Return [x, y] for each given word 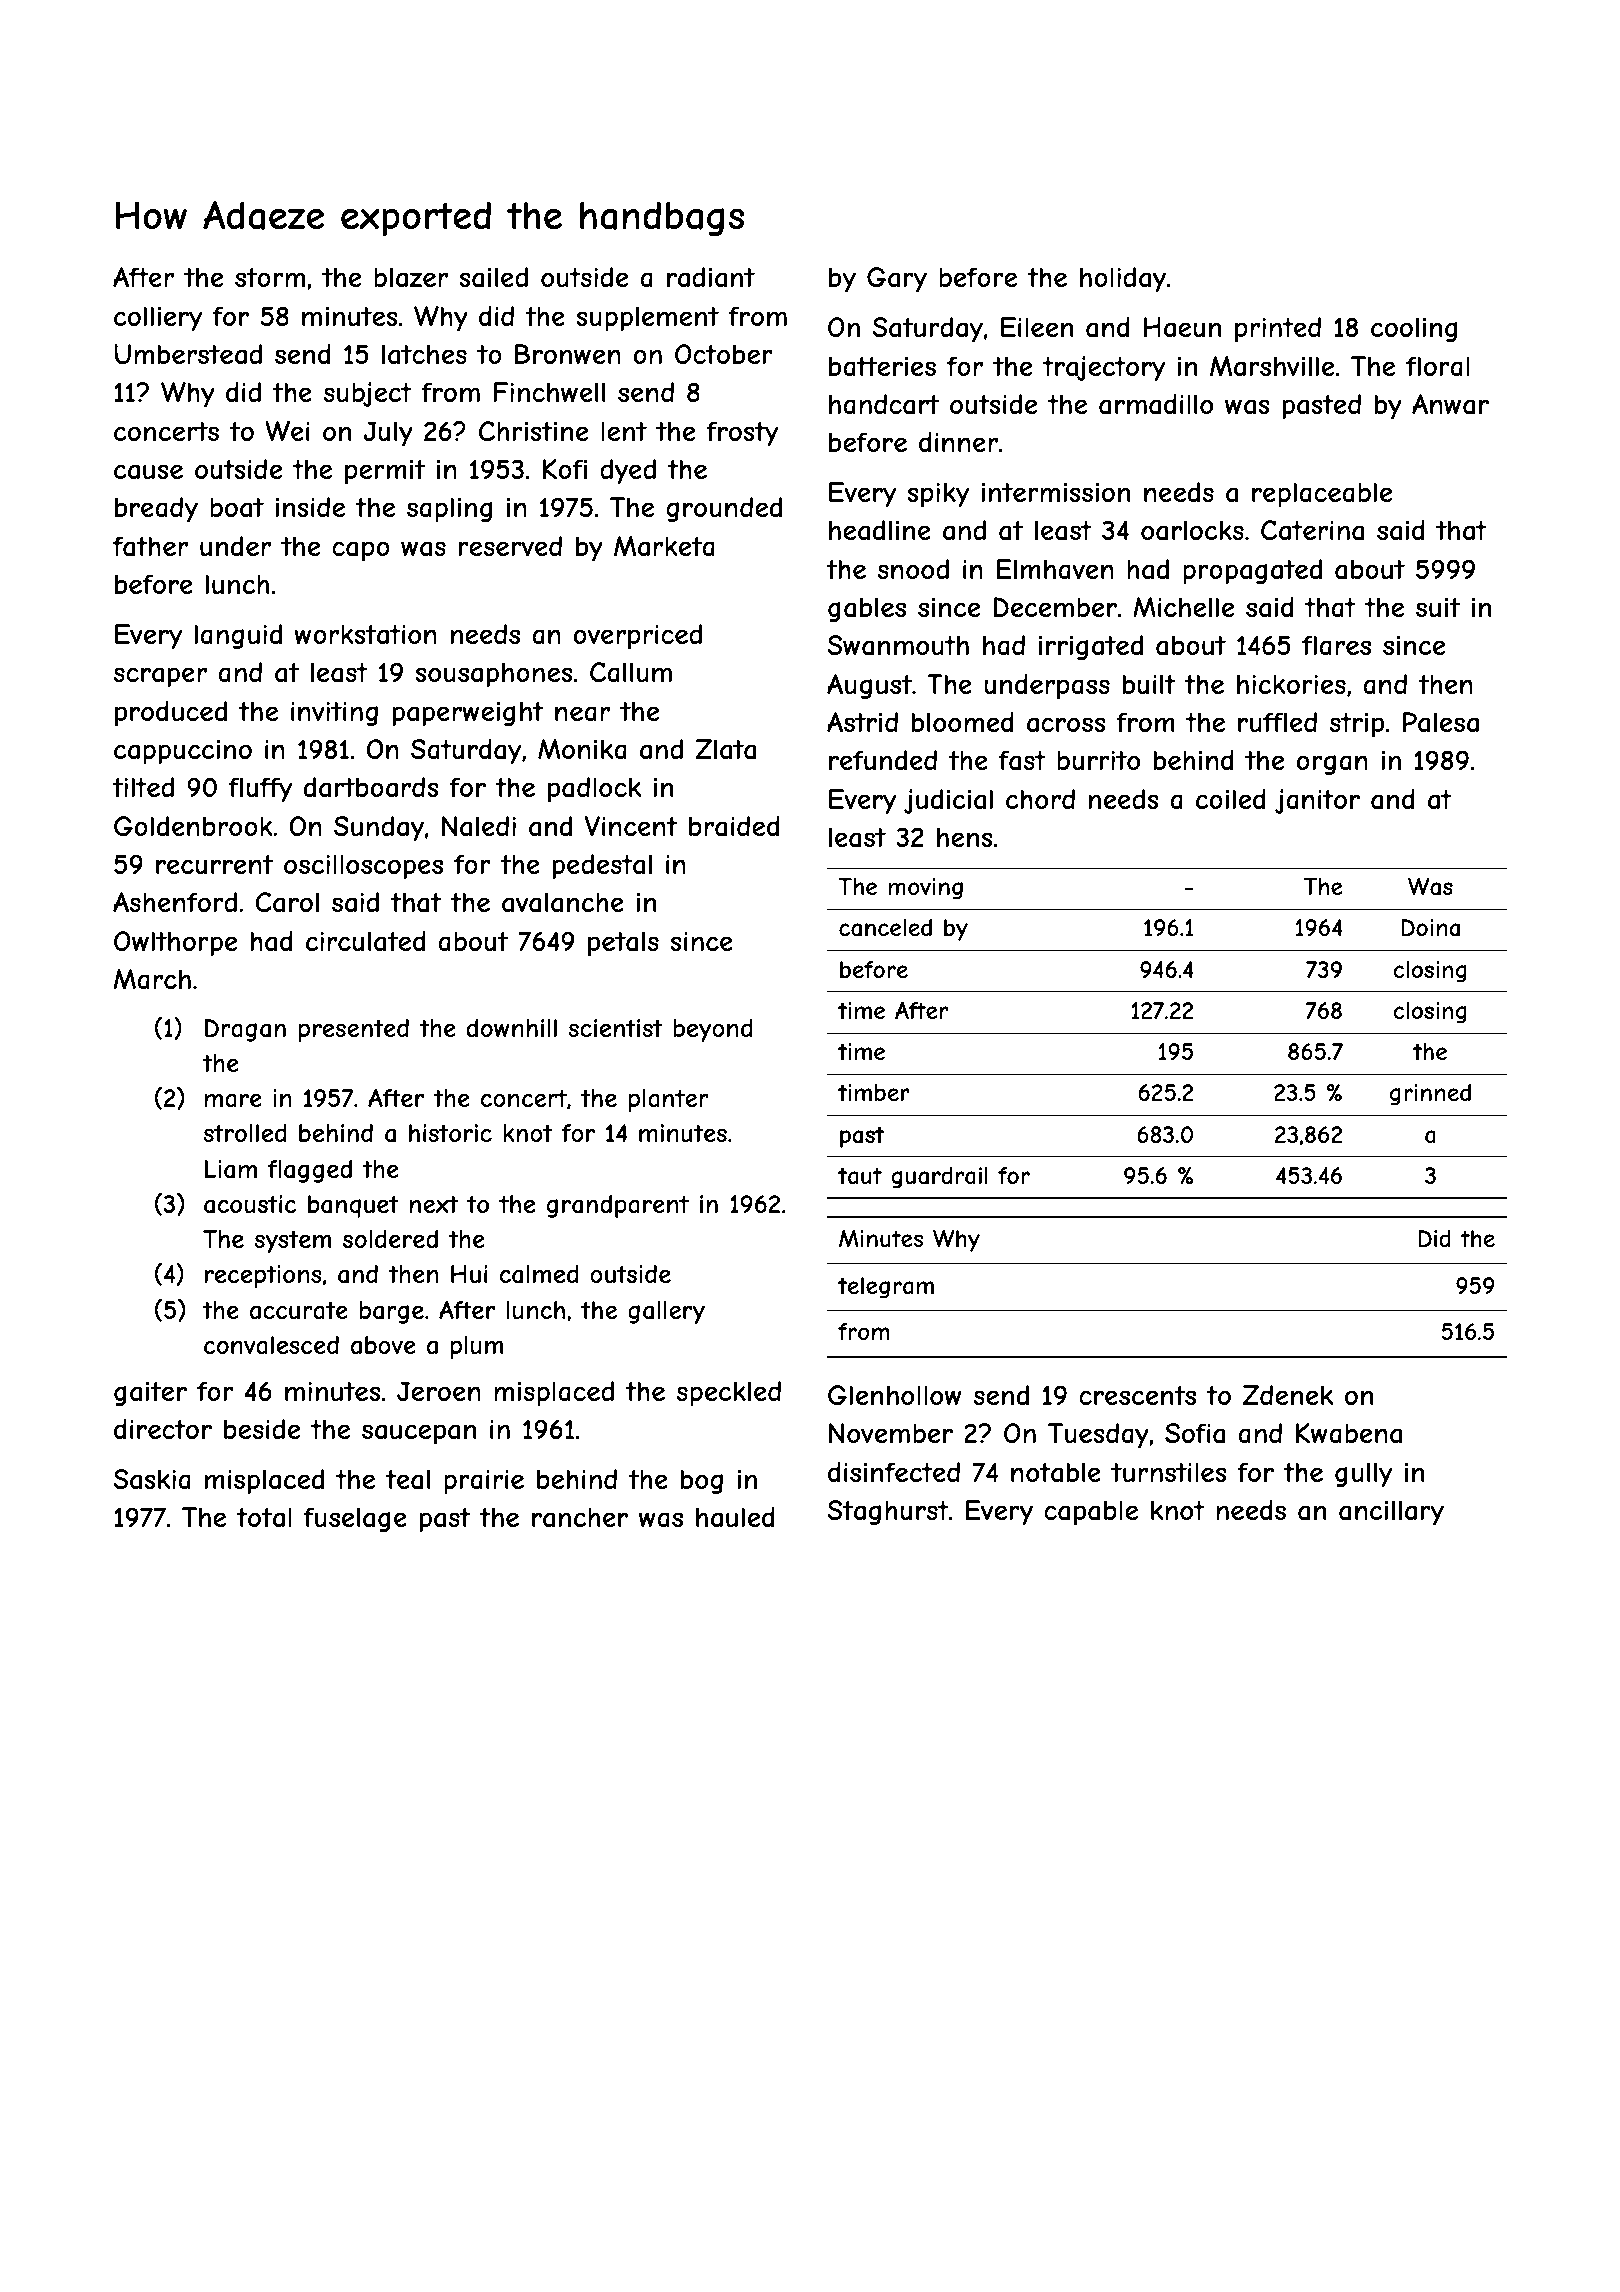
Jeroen [439, 1391]
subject [368, 394]
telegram [886, 1288]
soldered [390, 1239]
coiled [1231, 799]
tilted [143, 787]
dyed [628, 472]
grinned [1430, 1095]
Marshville [1272, 366]
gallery [666, 1312]
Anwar [1450, 404]
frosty [742, 434]
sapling [449, 509]
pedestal [602, 867]
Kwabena [1349, 1433]
